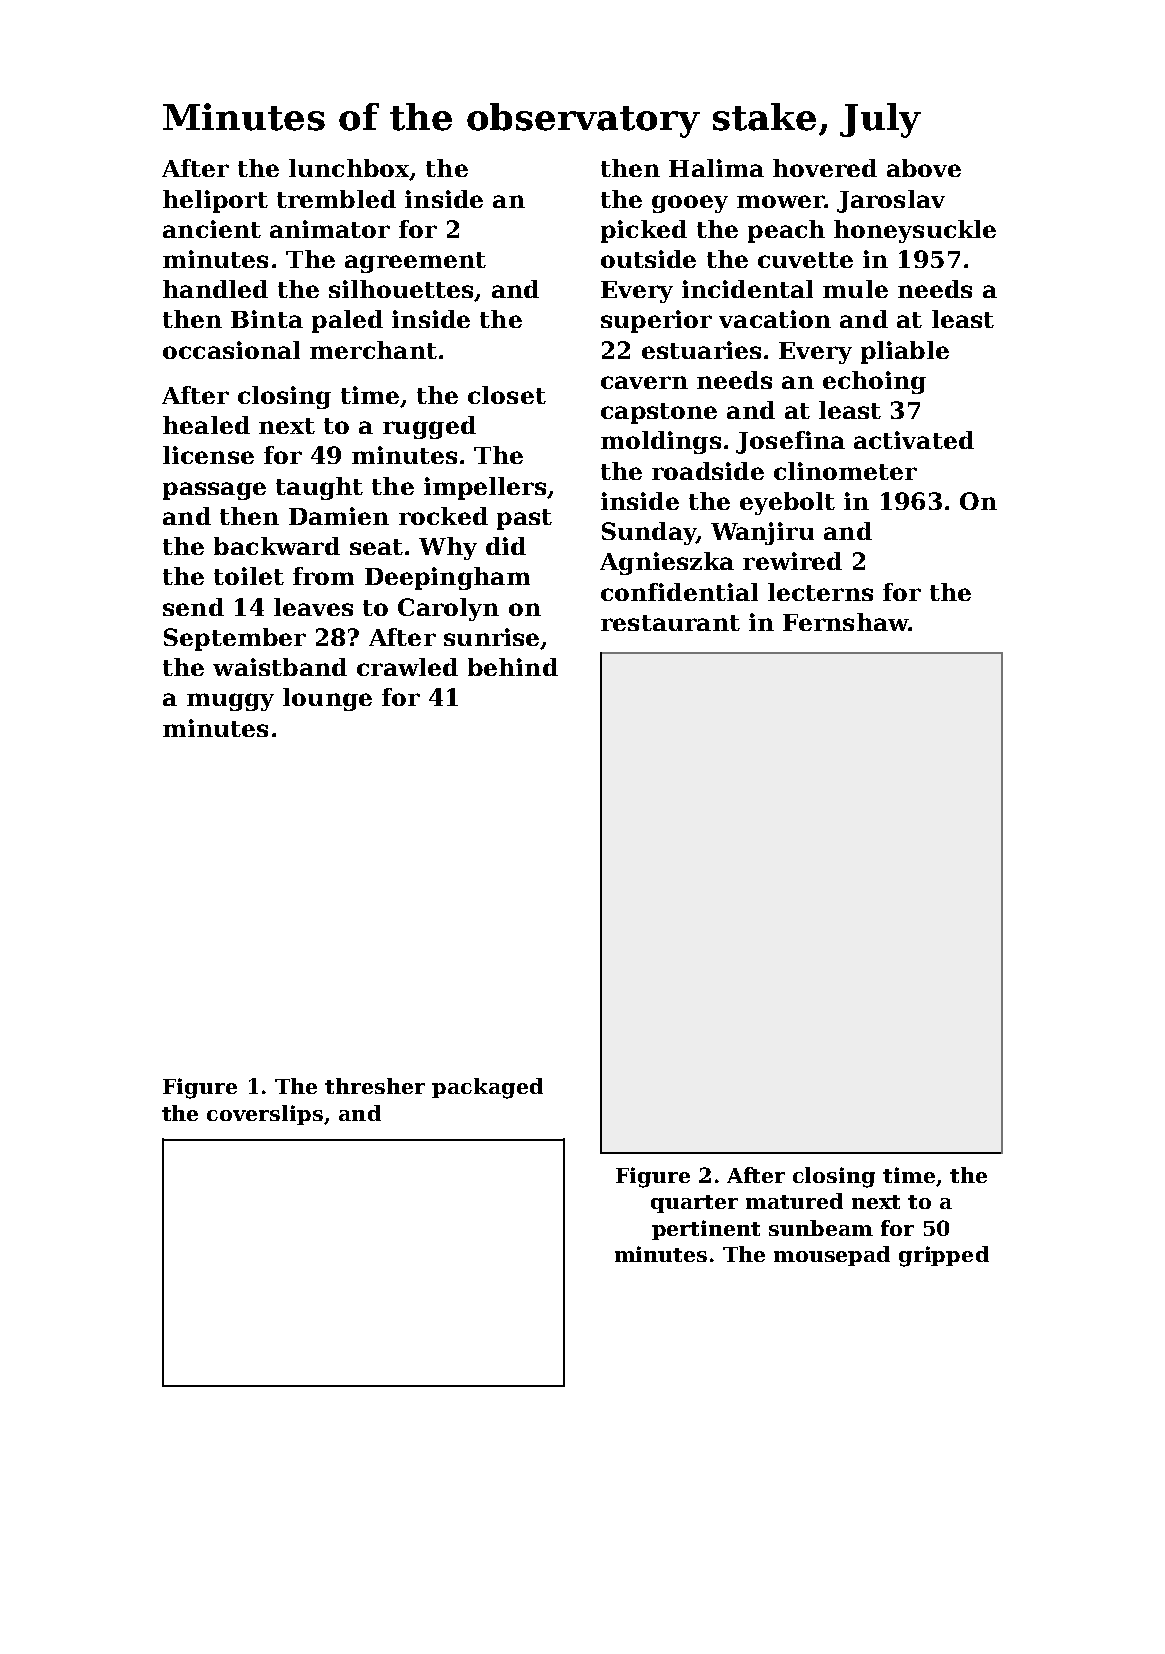 The height and width of the page is (1654, 1165). Describe the element at coordinates (265, 1115) in the page. I see `coverslips` at that location.
